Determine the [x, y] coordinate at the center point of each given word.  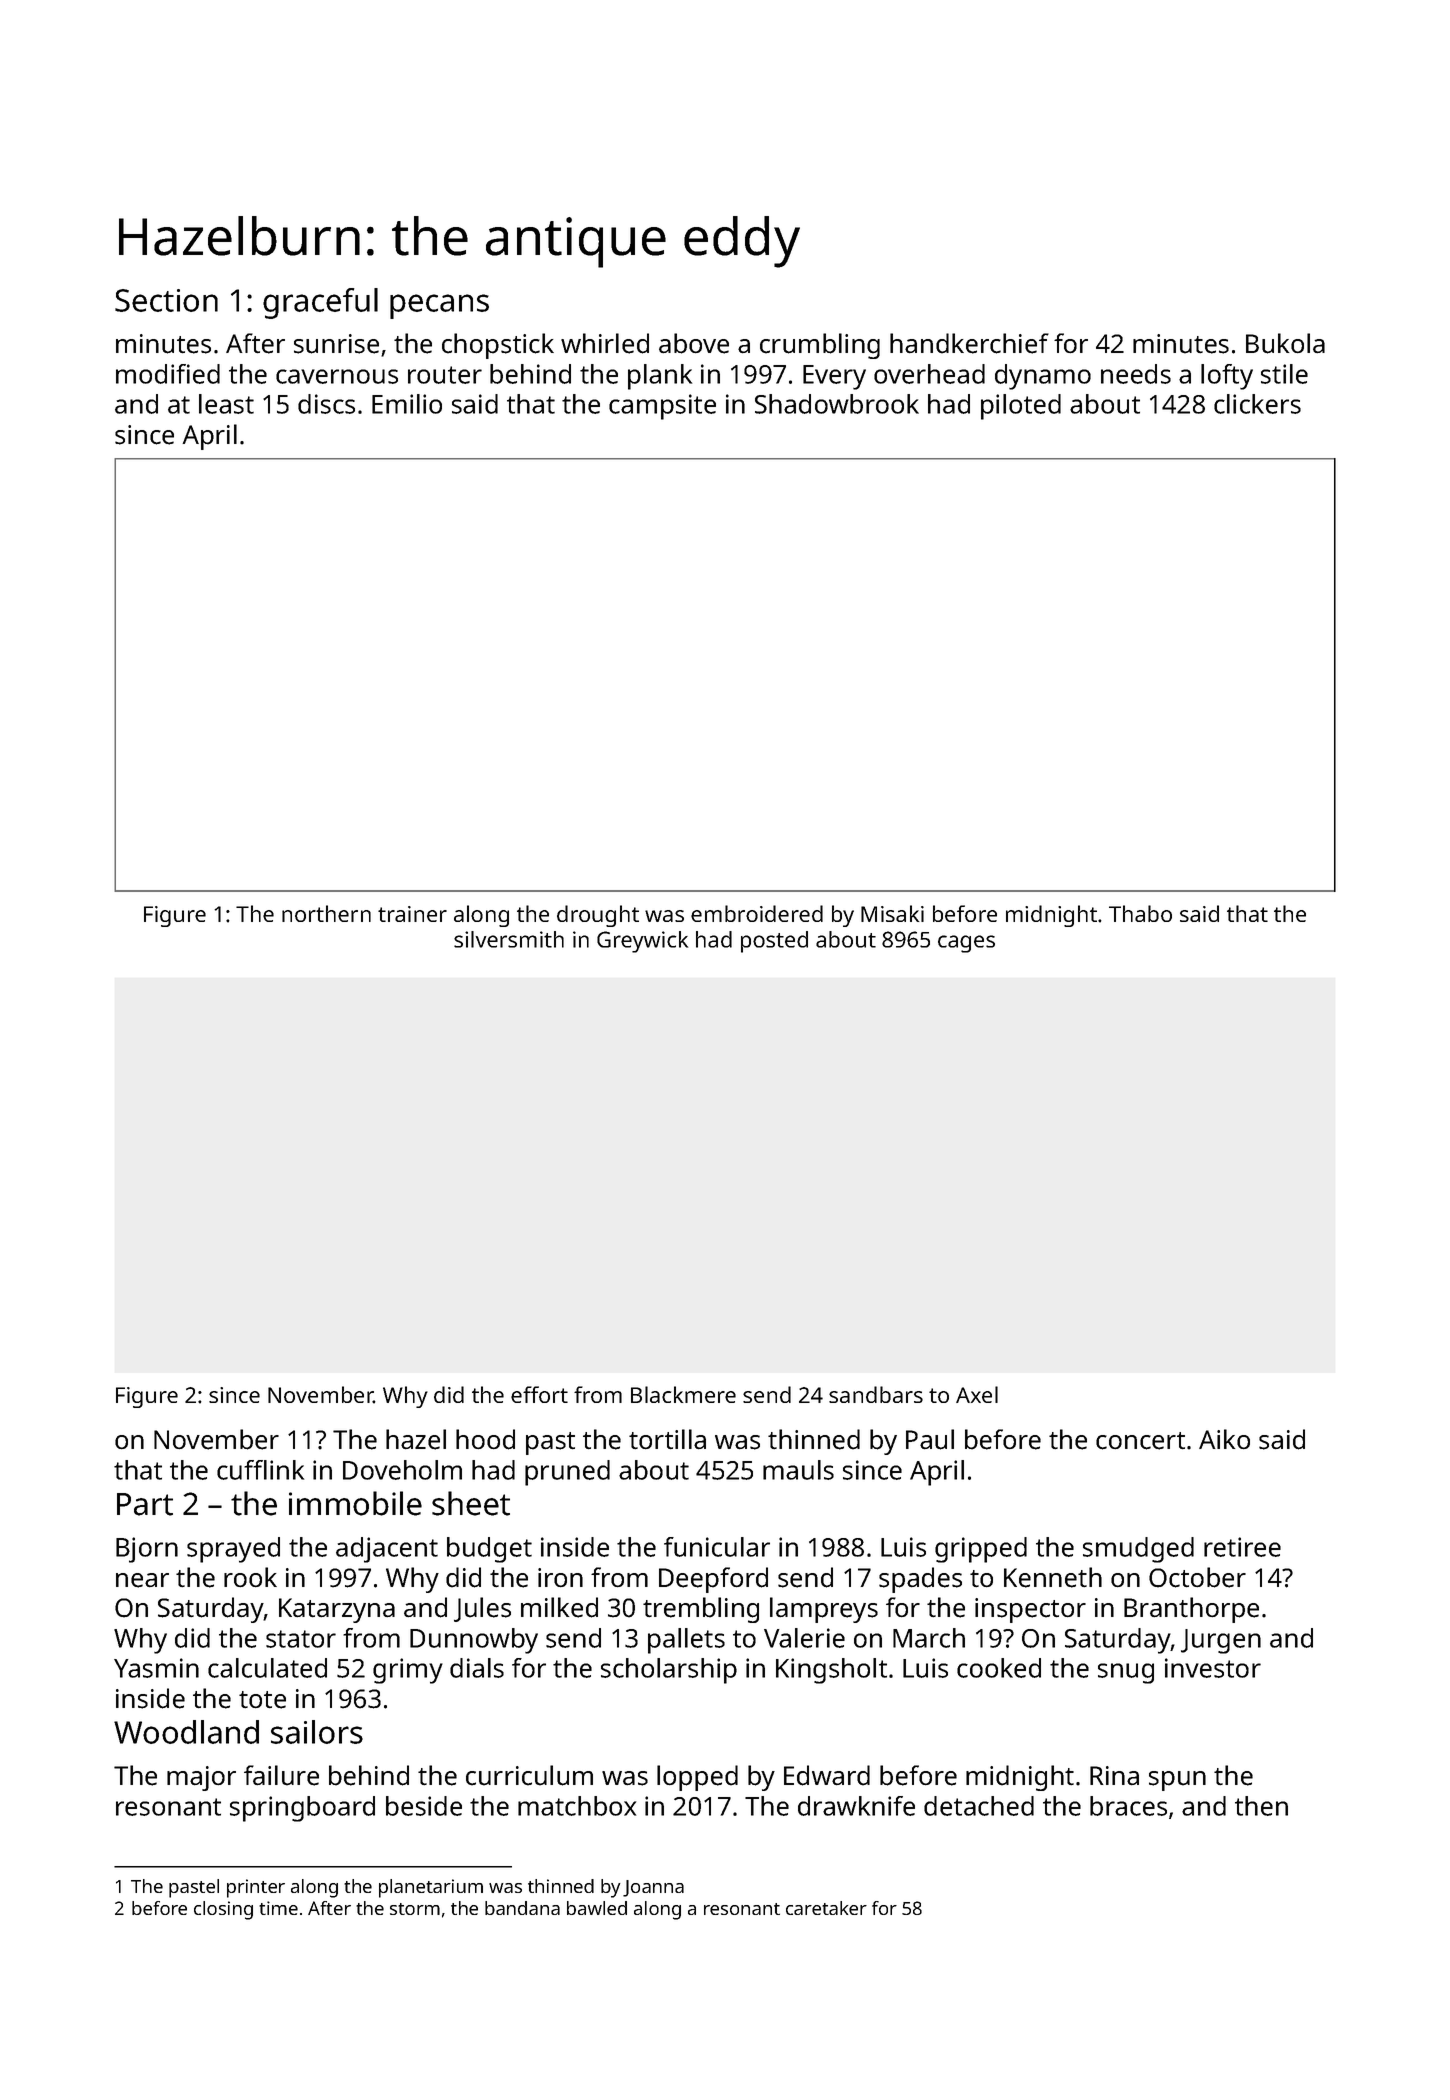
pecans [439, 306]
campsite [662, 407]
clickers [1257, 404]
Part [145, 1504]
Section [166, 300]
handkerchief [969, 343]
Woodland [186, 1732]
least [226, 404]
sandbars [876, 1394]
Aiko [1224, 1439]
